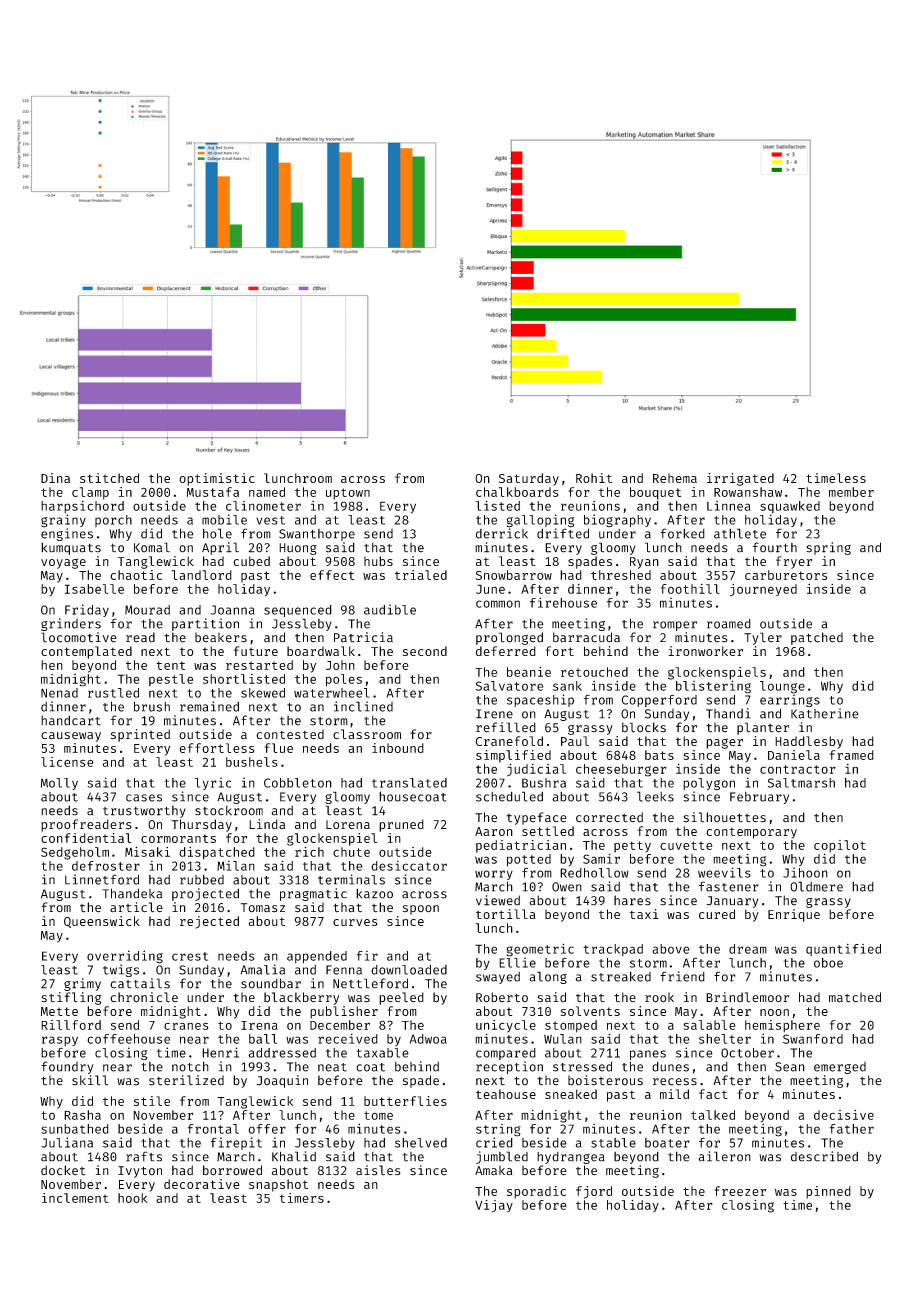  What do you see at coordinates (67, 762) in the screenshot?
I see `license` at bounding box center [67, 762].
